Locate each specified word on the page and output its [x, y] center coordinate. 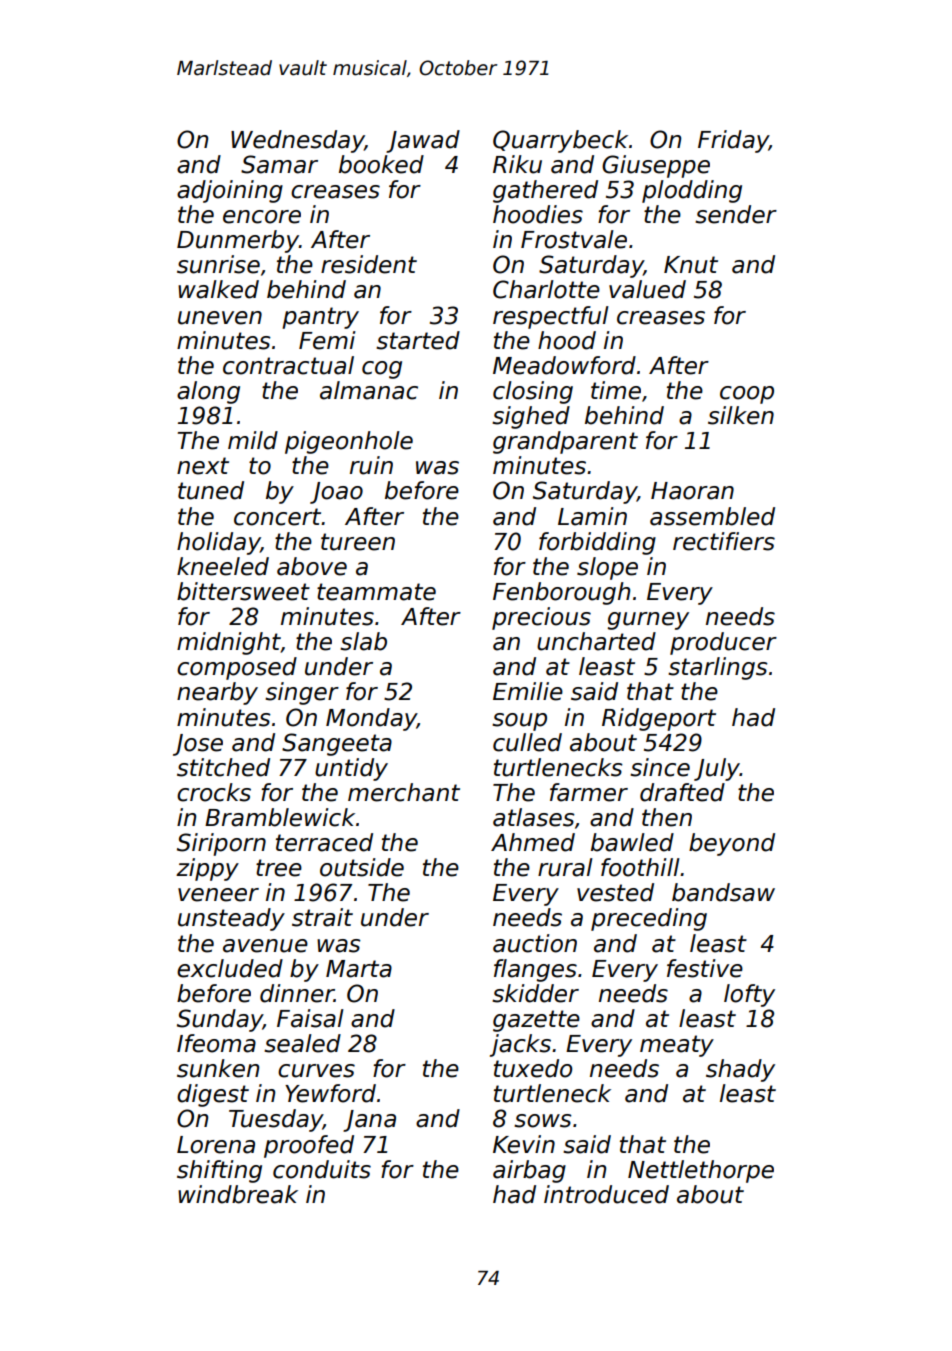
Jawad [423, 141]
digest [213, 1095]
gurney [648, 621]
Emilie [528, 691]
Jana [369, 1121]
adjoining [230, 191]
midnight [229, 643]
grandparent [565, 442]
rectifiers [724, 541]
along [208, 392]
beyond [732, 844]
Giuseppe [656, 166]
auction [535, 943]
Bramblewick [280, 817]
